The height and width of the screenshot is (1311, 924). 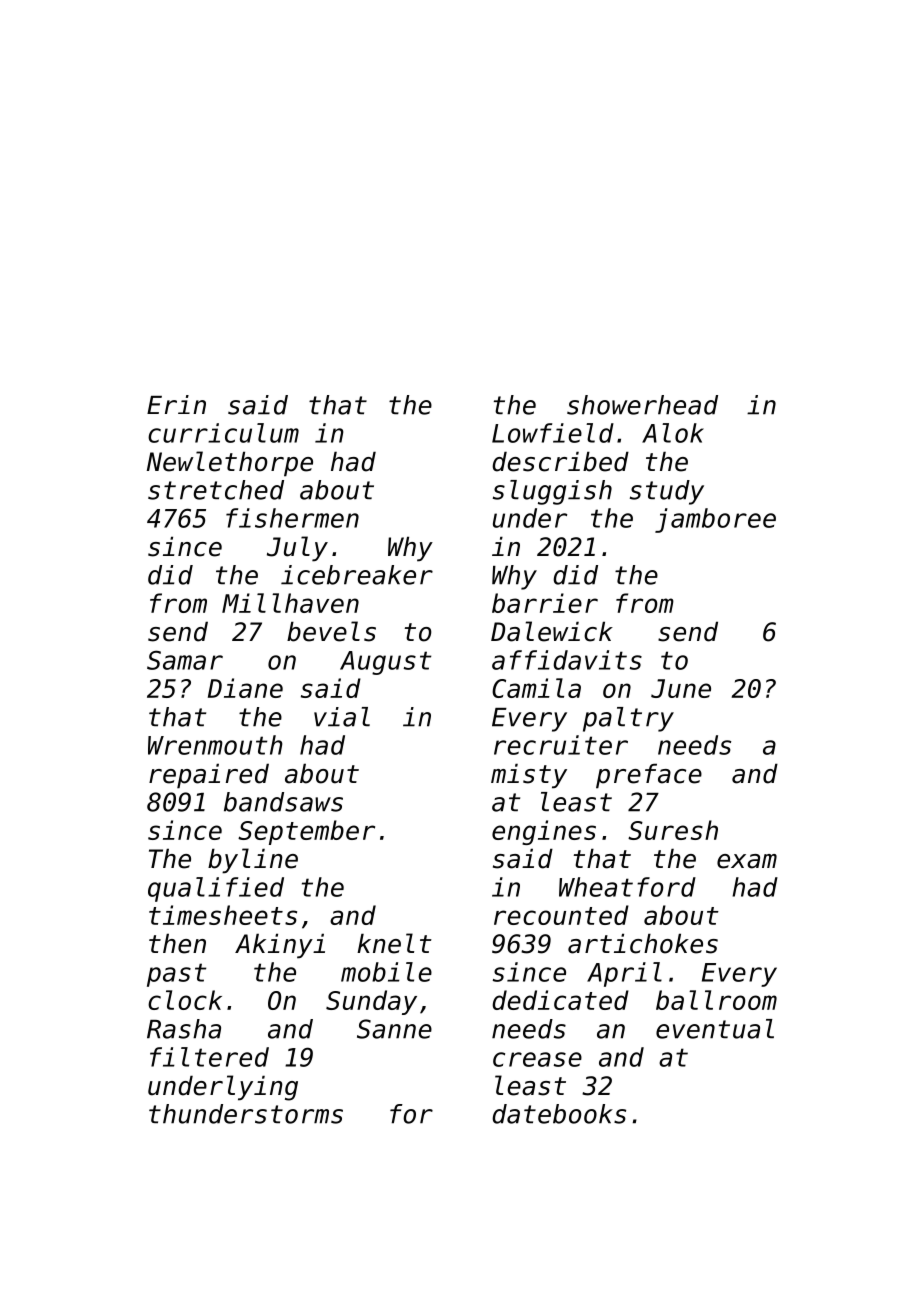 What do you see at coordinates (627, 887) in the screenshot?
I see `Wheatford` at bounding box center [627, 887].
